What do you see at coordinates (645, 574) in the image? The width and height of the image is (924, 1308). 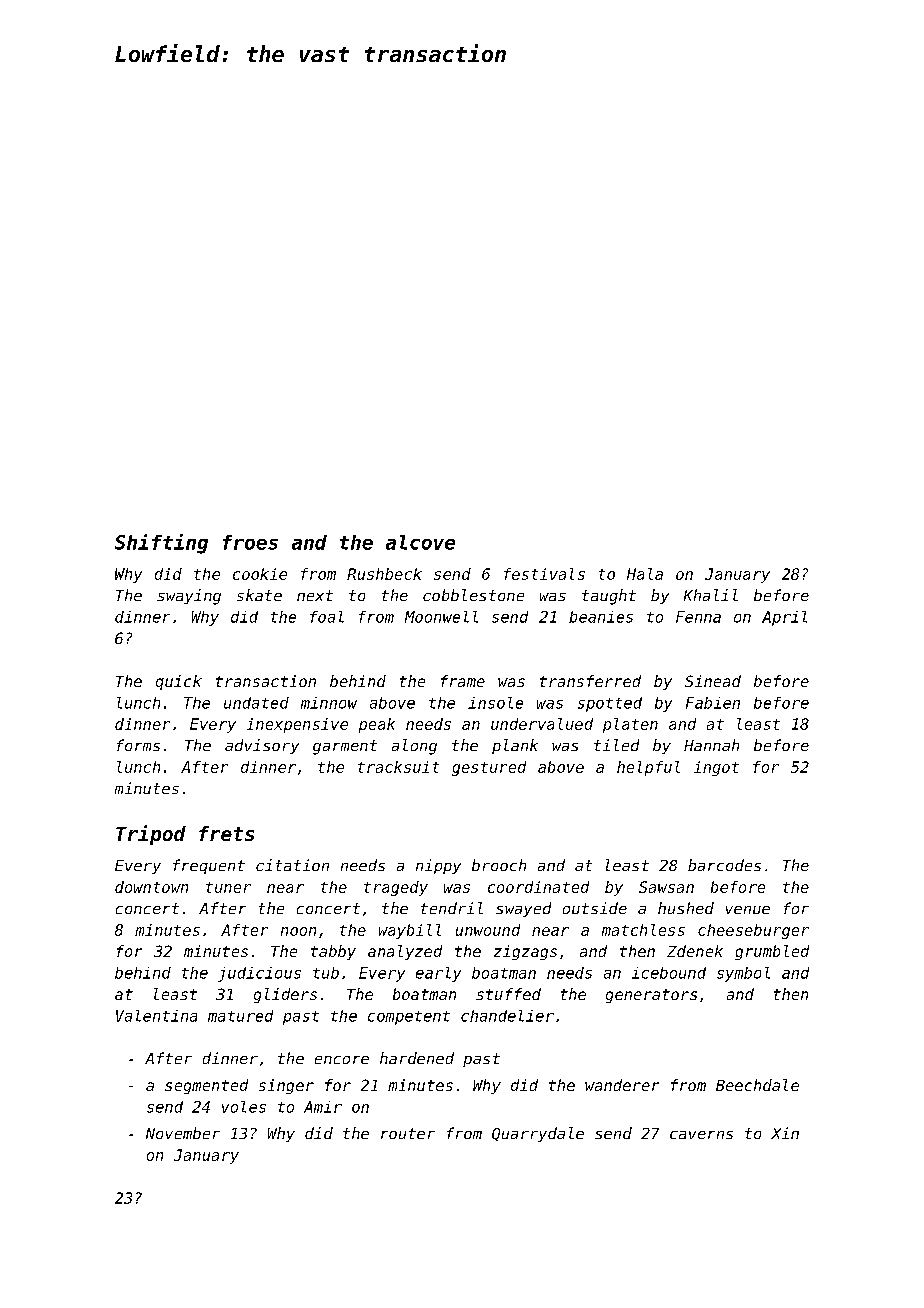 I see `Hala` at bounding box center [645, 574].
